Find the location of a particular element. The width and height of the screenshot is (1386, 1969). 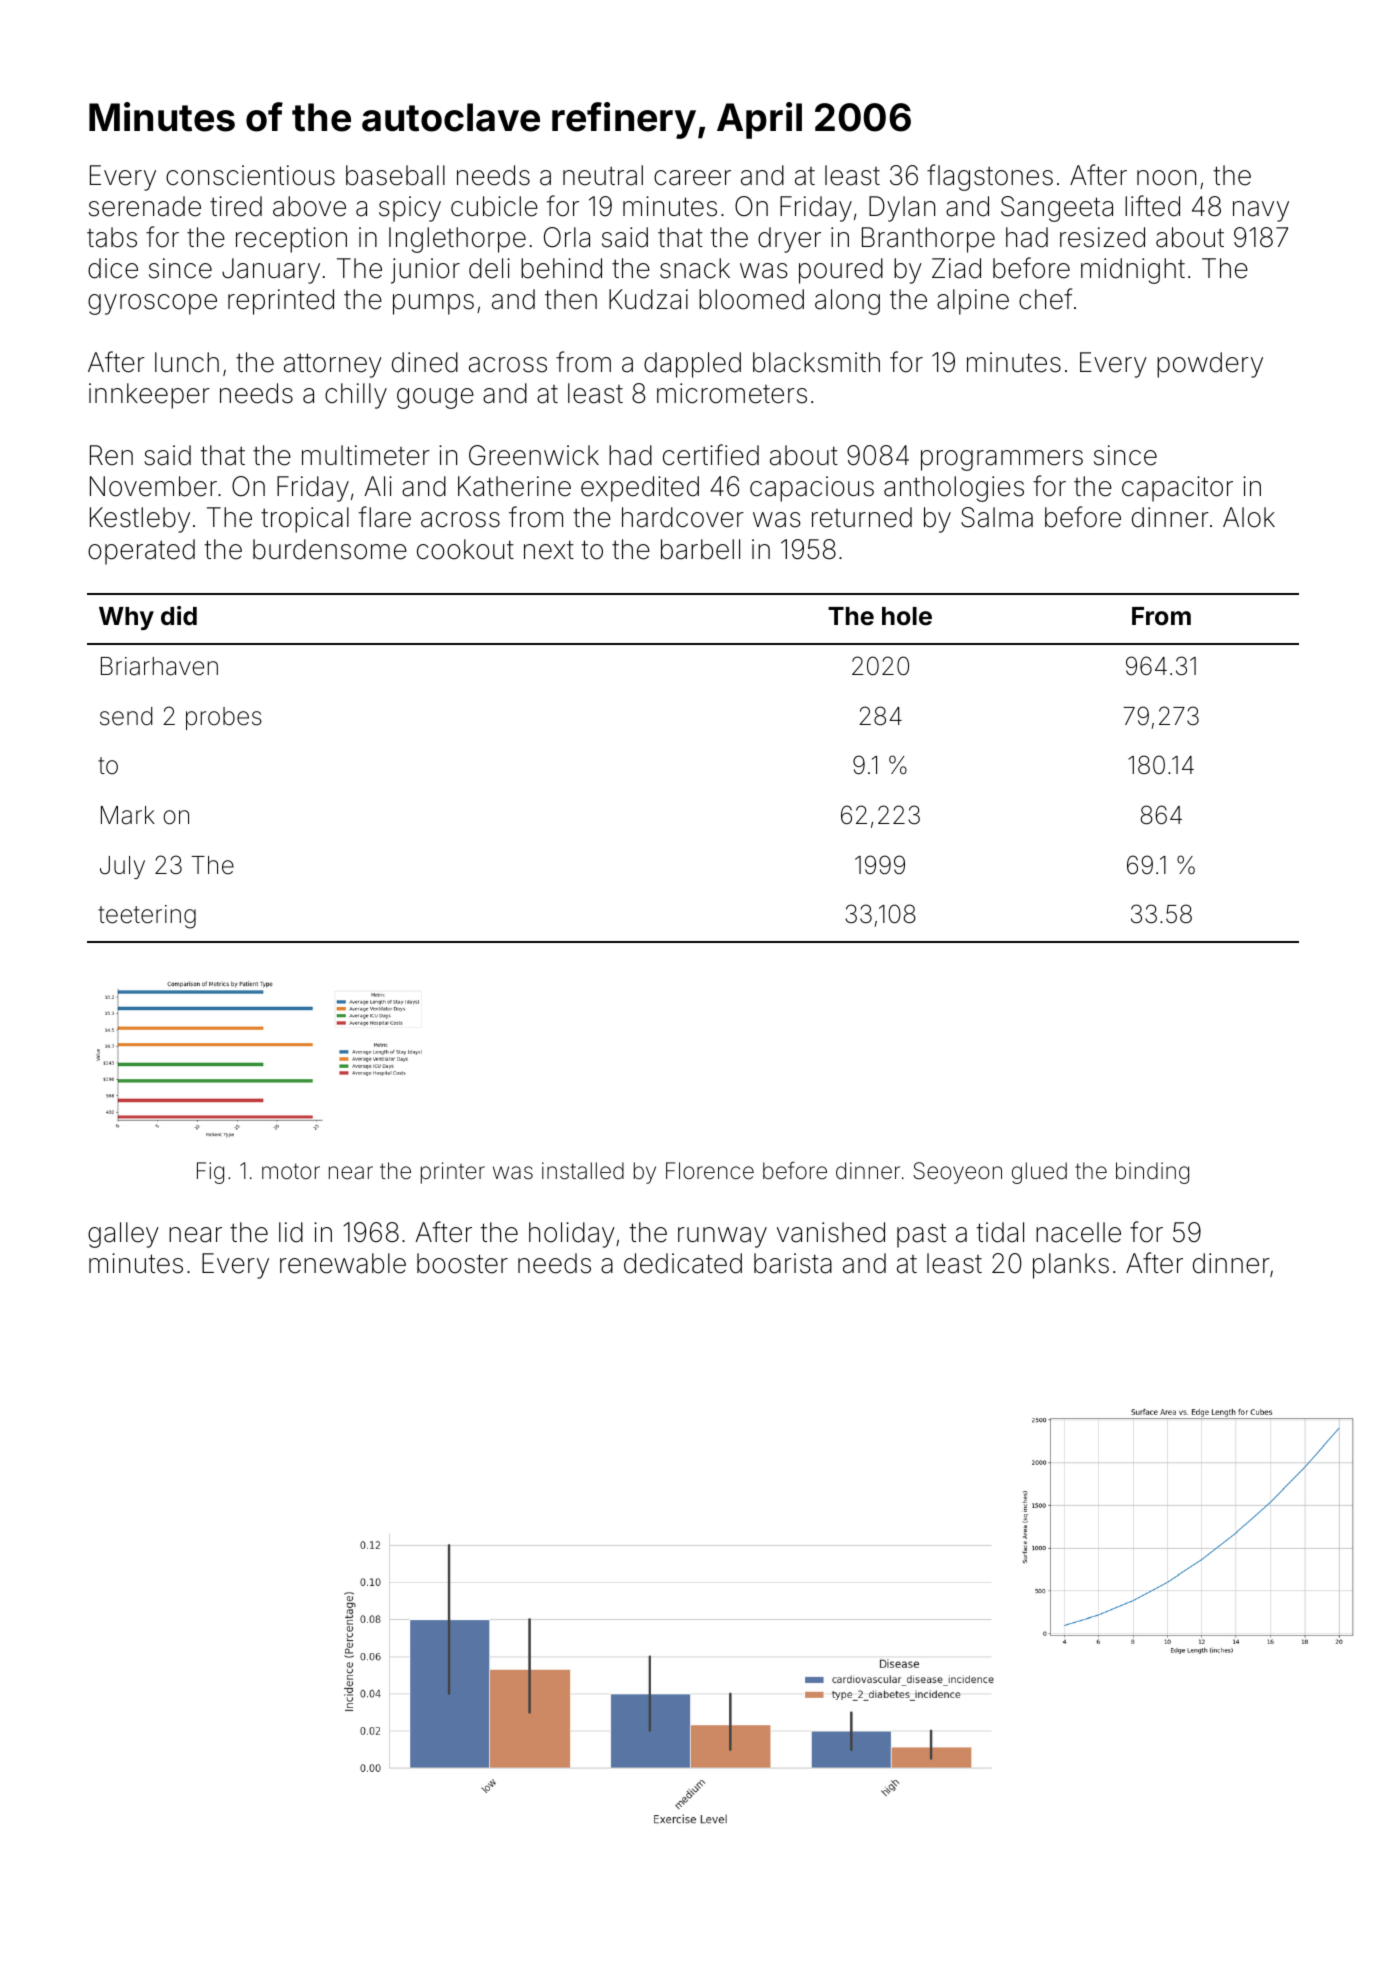

hole is located at coordinates (907, 616).
